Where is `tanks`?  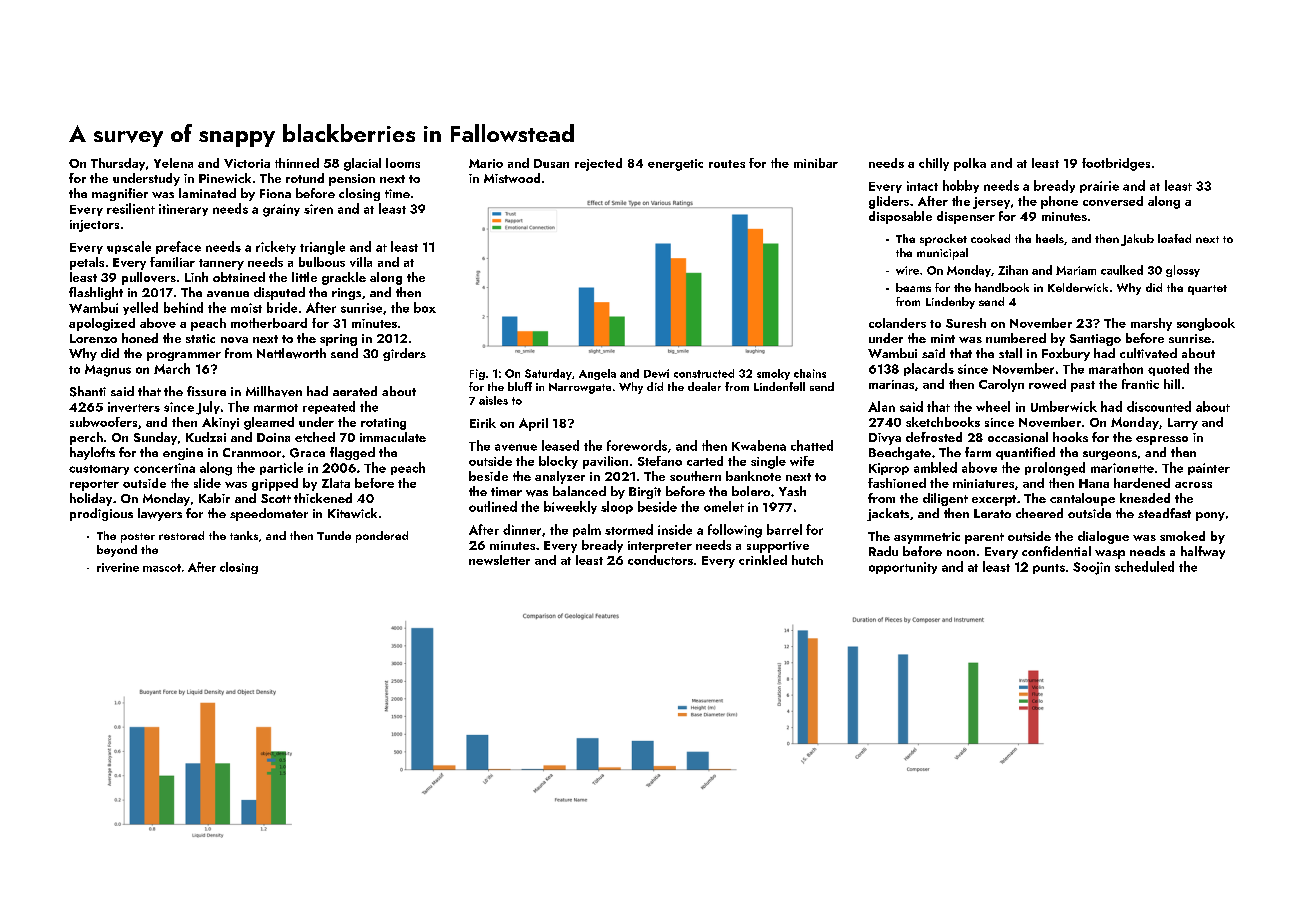 tanks is located at coordinates (244, 535).
